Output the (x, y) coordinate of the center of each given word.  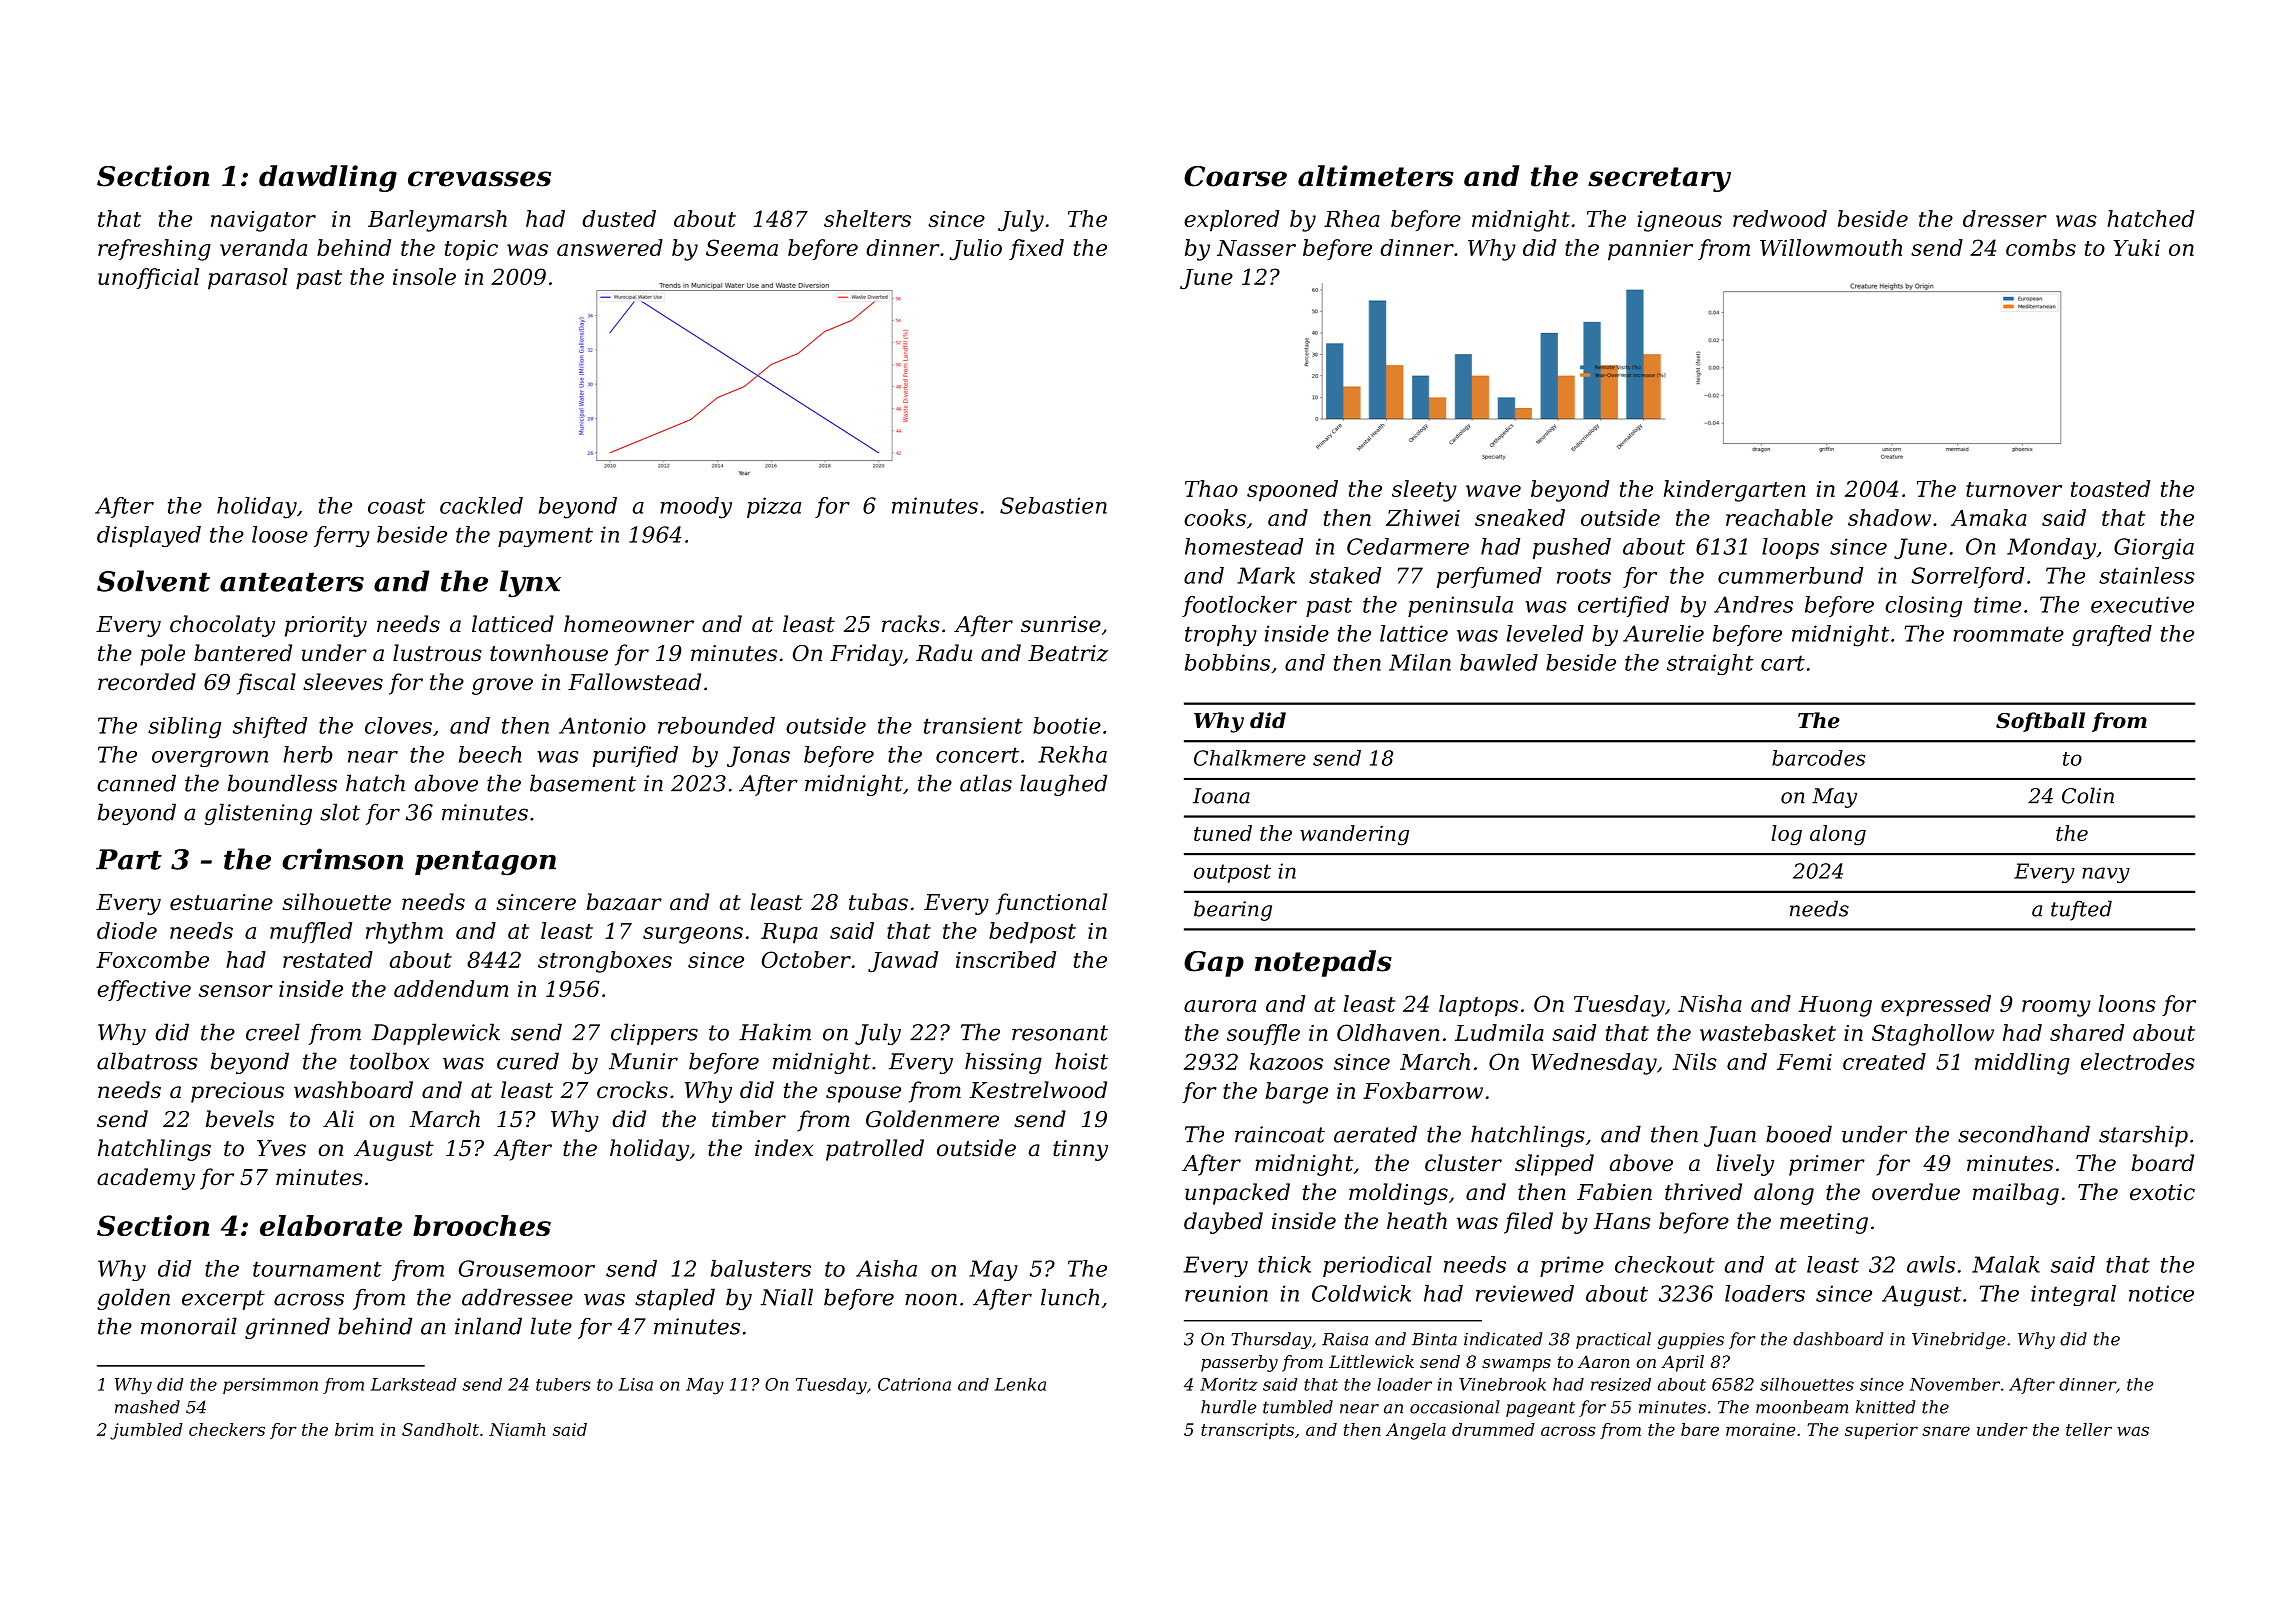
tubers (563, 1384)
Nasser (1256, 248)
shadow (1889, 517)
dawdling (328, 178)
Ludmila (1499, 1032)
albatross (147, 1061)
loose (280, 534)
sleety (1424, 491)
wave (1493, 491)
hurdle (1228, 1407)
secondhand (2024, 1134)
